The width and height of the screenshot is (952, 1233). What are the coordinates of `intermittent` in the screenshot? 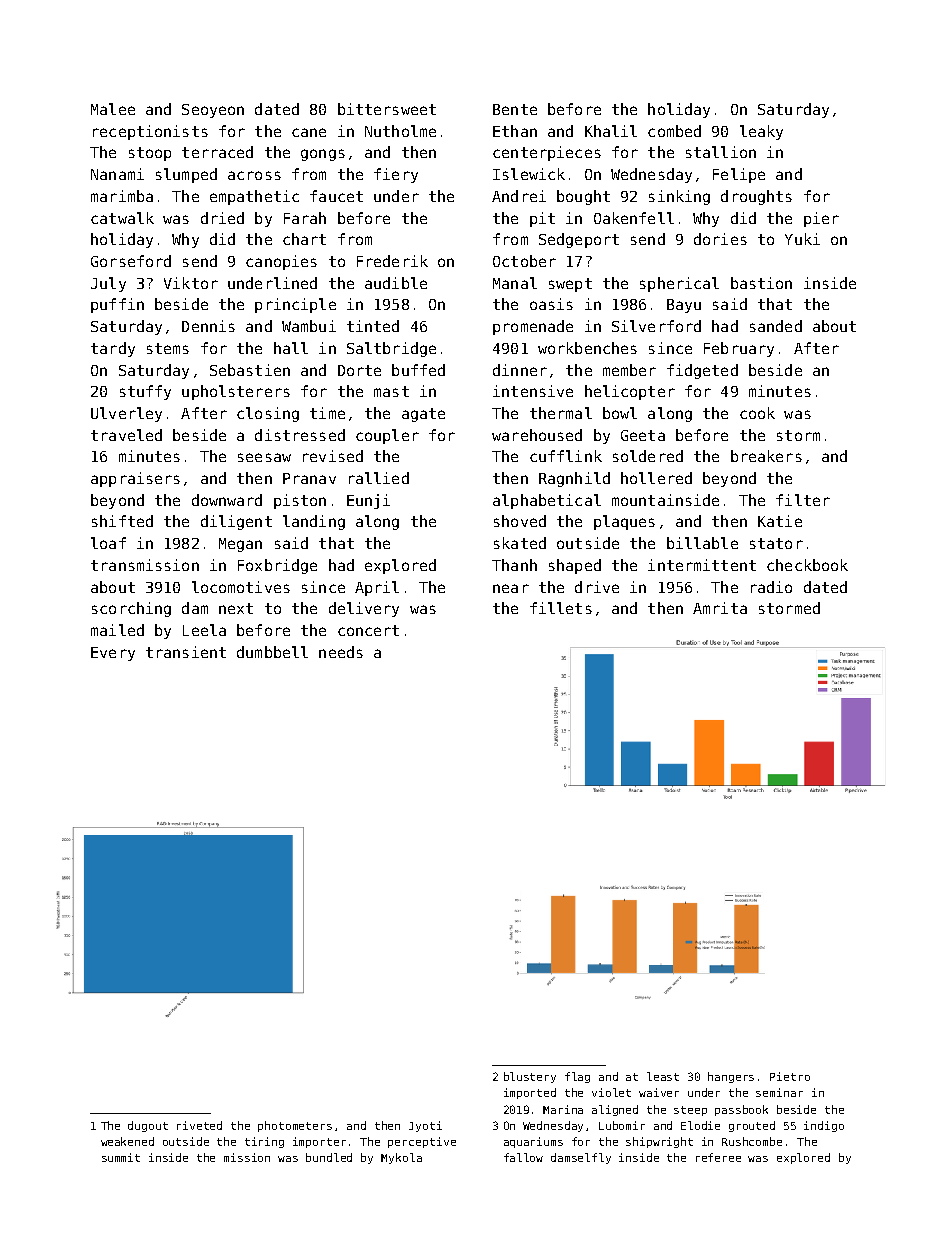 It's located at (702, 565).
